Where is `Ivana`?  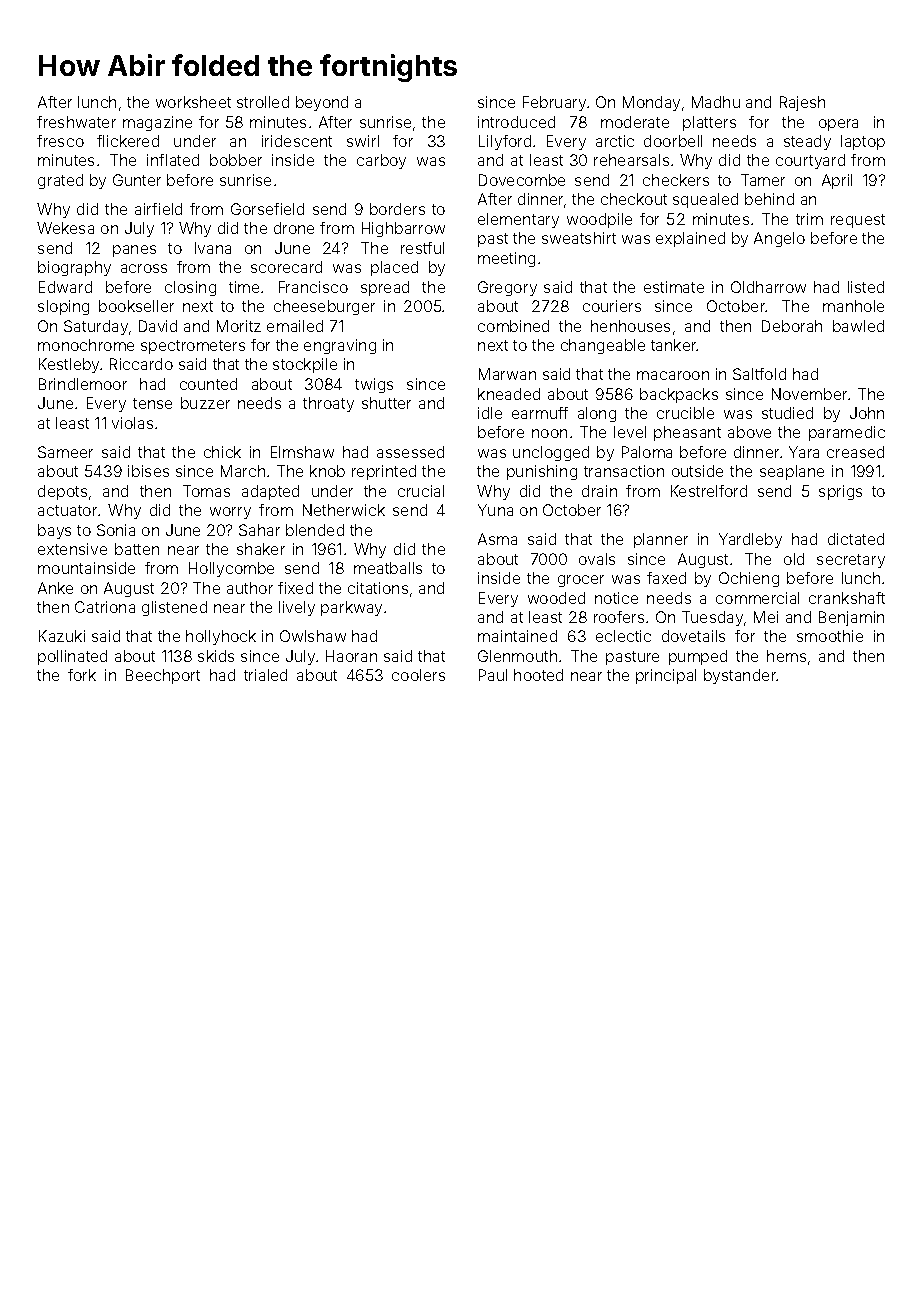 Ivana is located at coordinates (213, 248).
